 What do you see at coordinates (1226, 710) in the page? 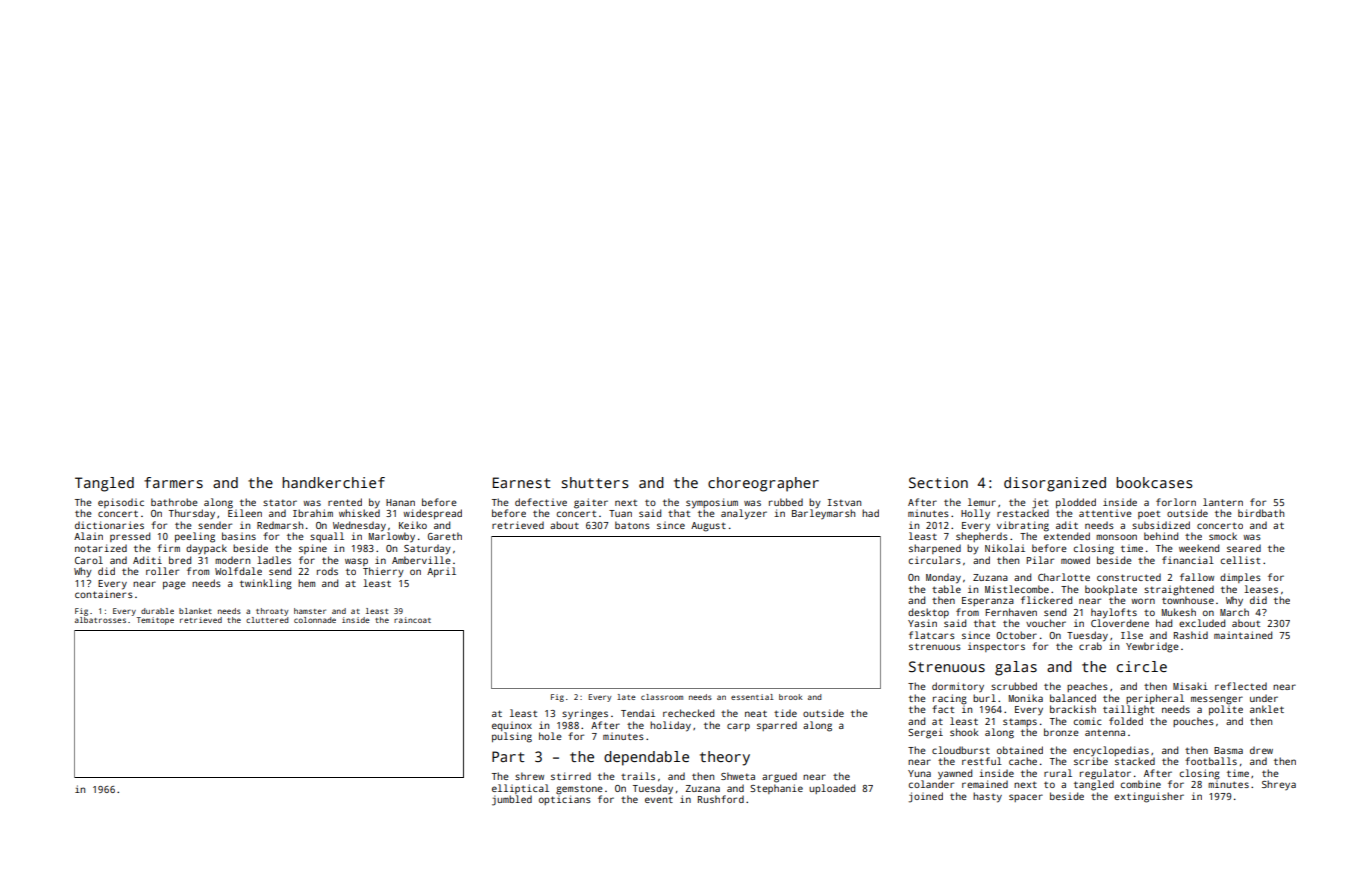
I see `polite` at bounding box center [1226, 710].
